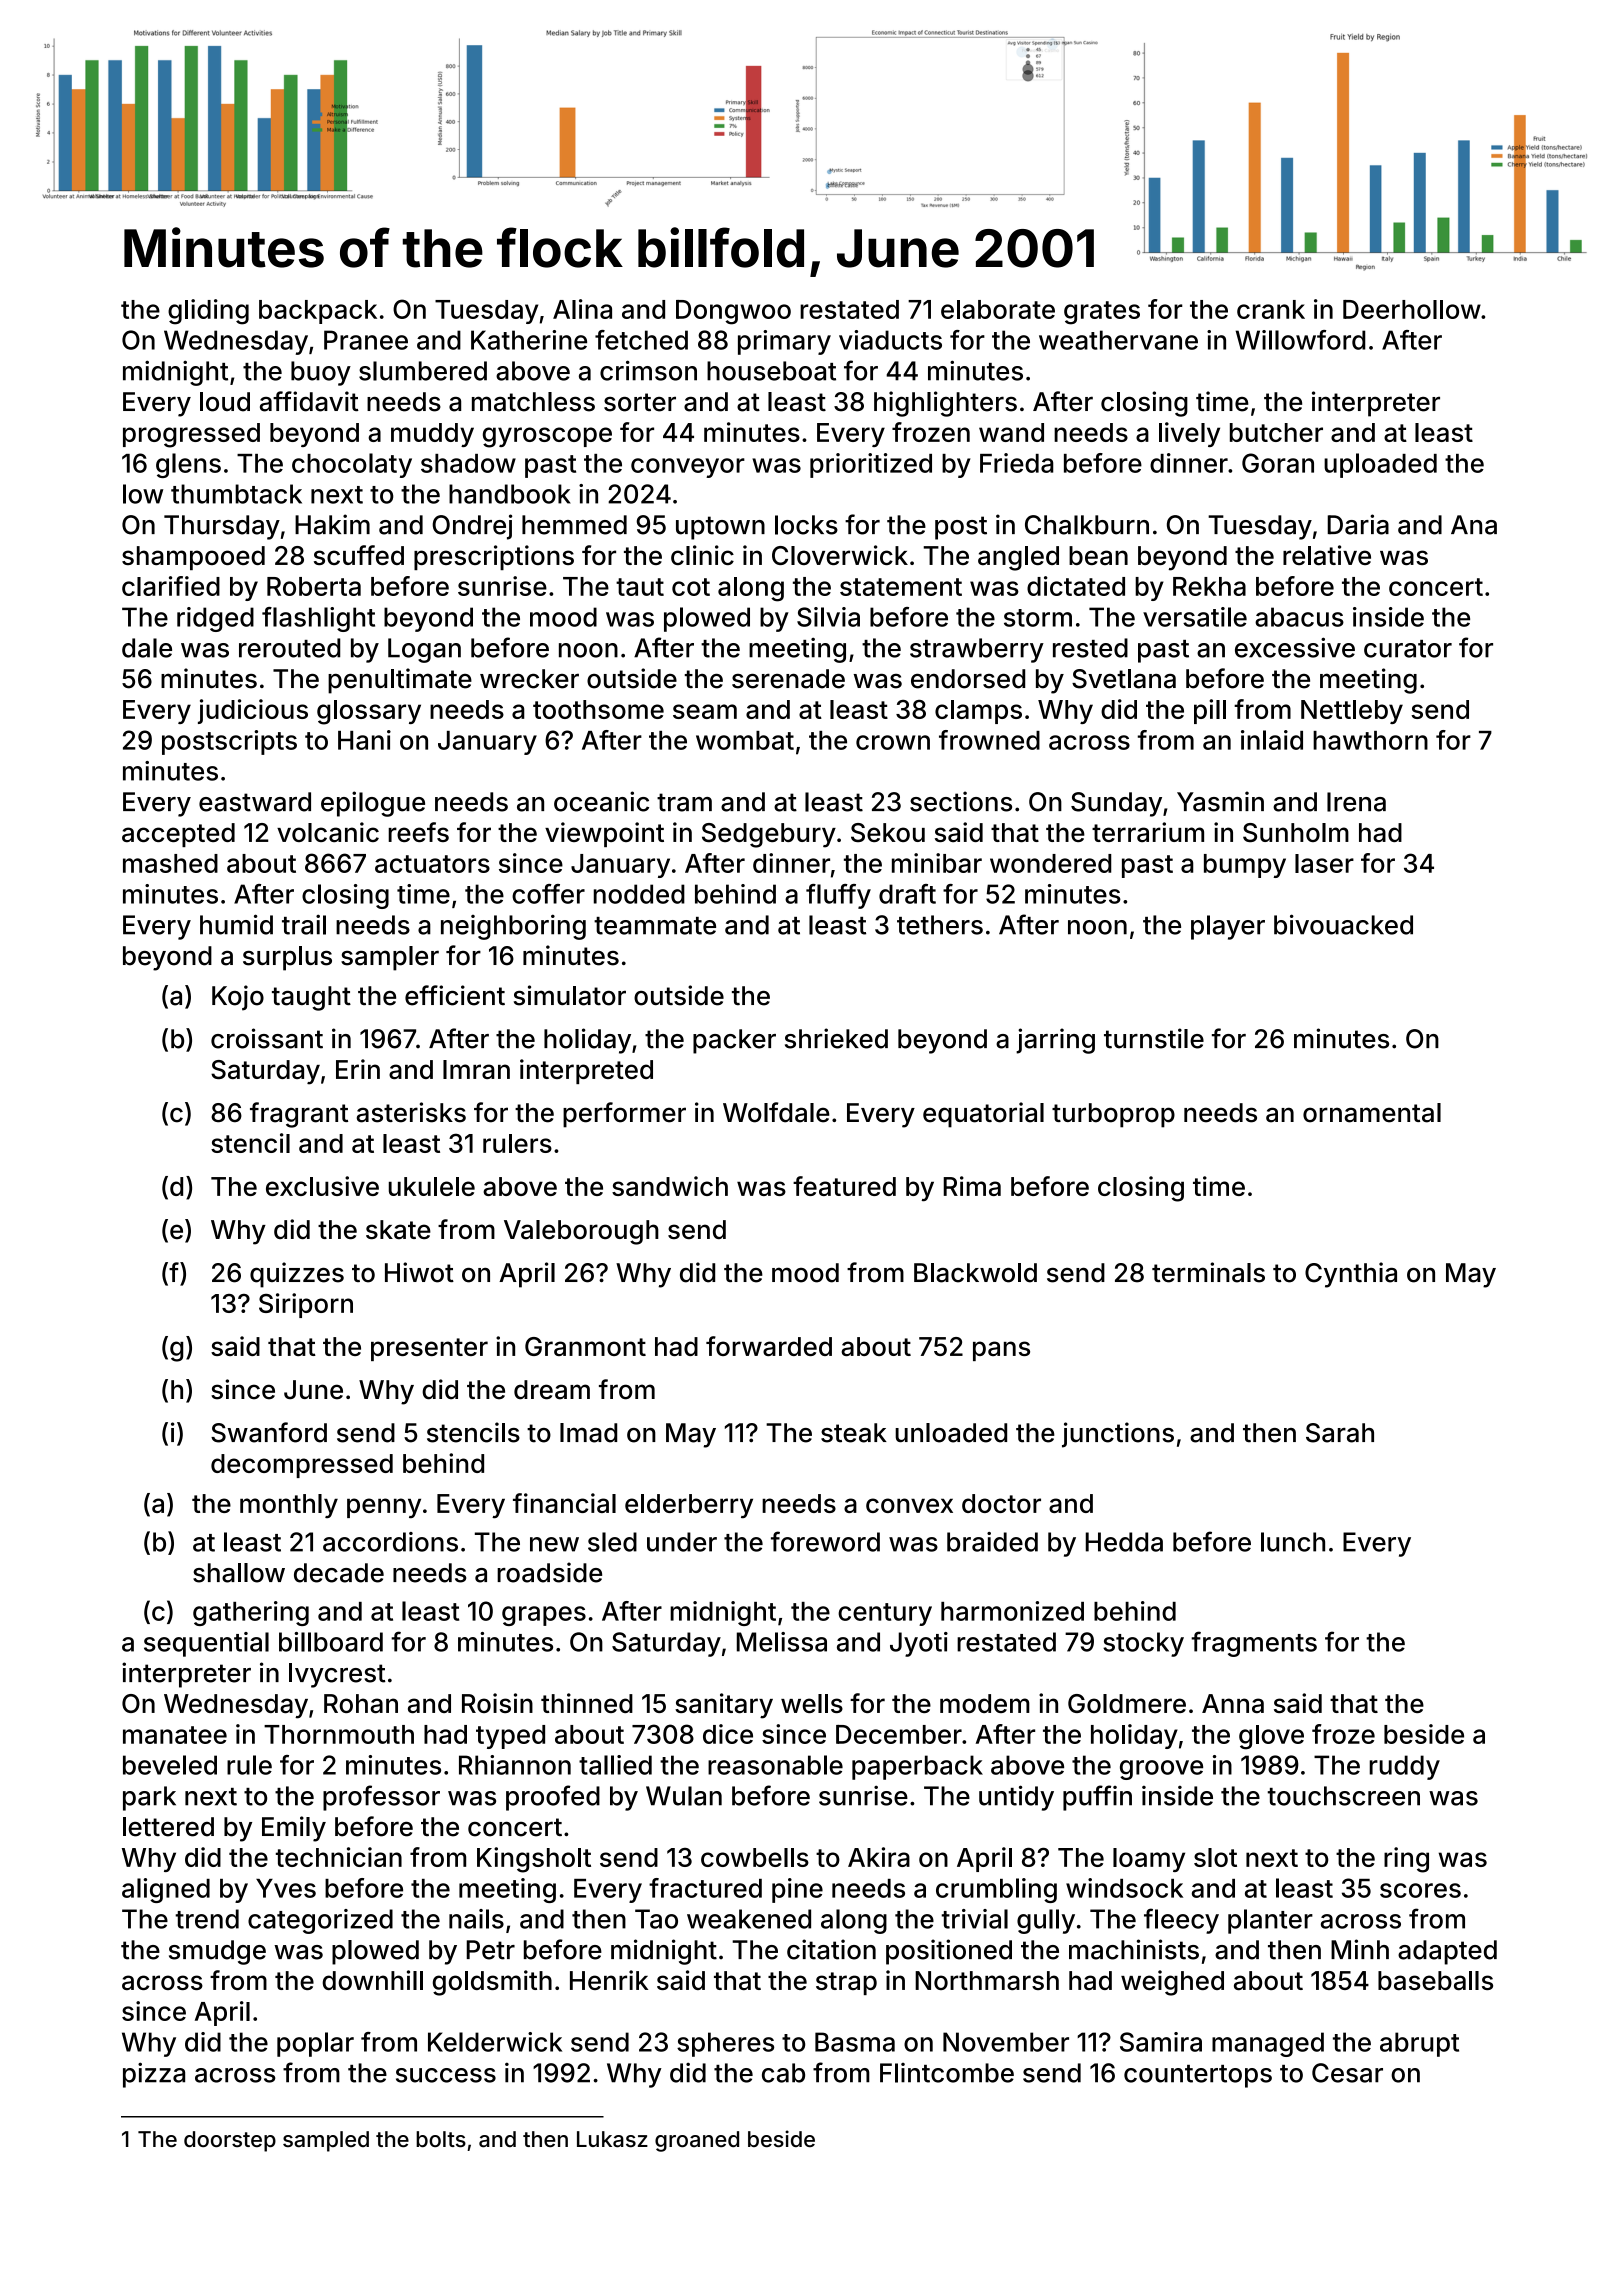 This screenshot has width=1620, height=2292. What do you see at coordinates (615, 1765) in the screenshot?
I see `tallied` at bounding box center [615, 1765].
